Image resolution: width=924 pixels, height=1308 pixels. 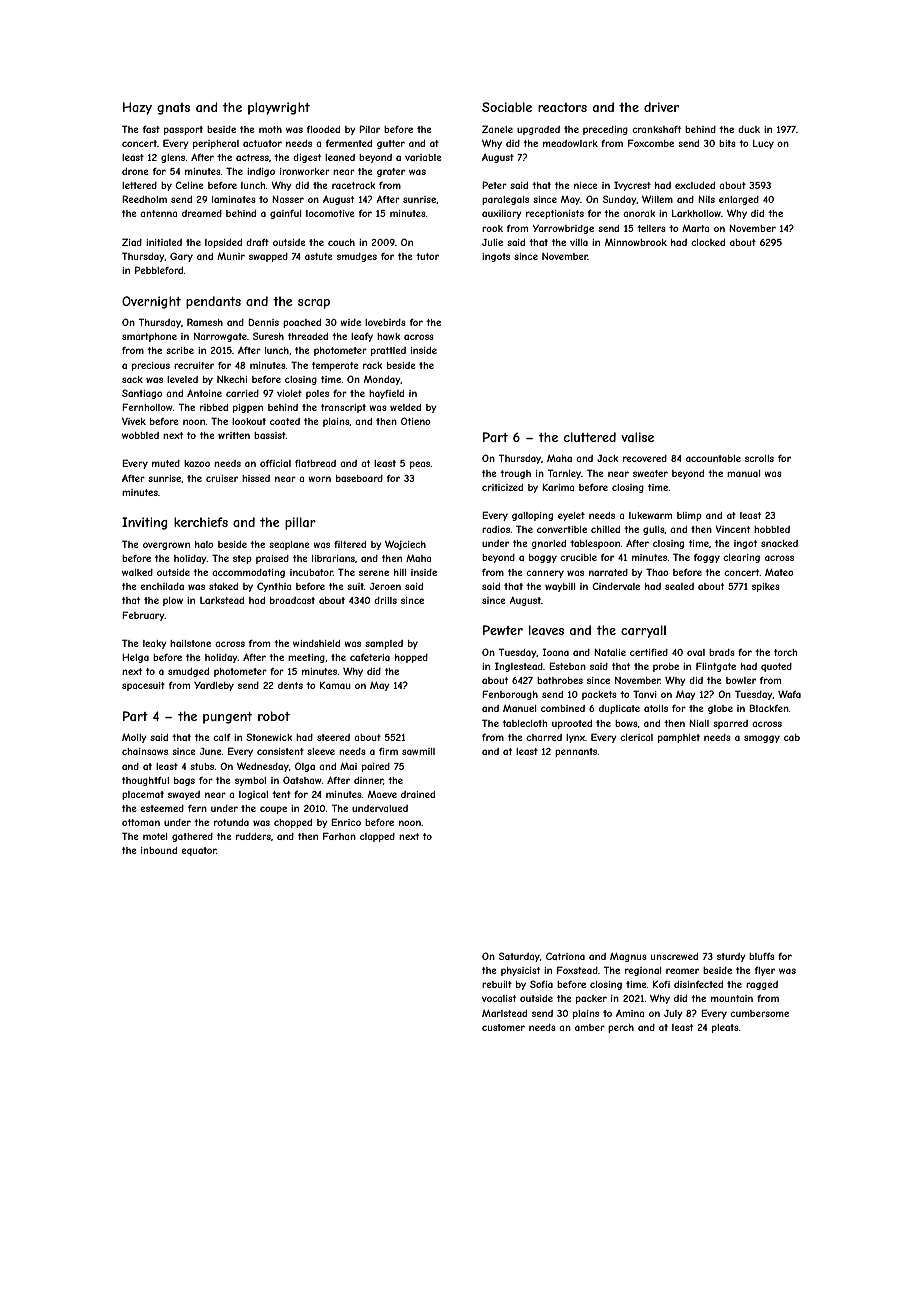 What do you see at coordinates (159, 850) in the page?
I see `inbound` at bounding box center [159, 850].
